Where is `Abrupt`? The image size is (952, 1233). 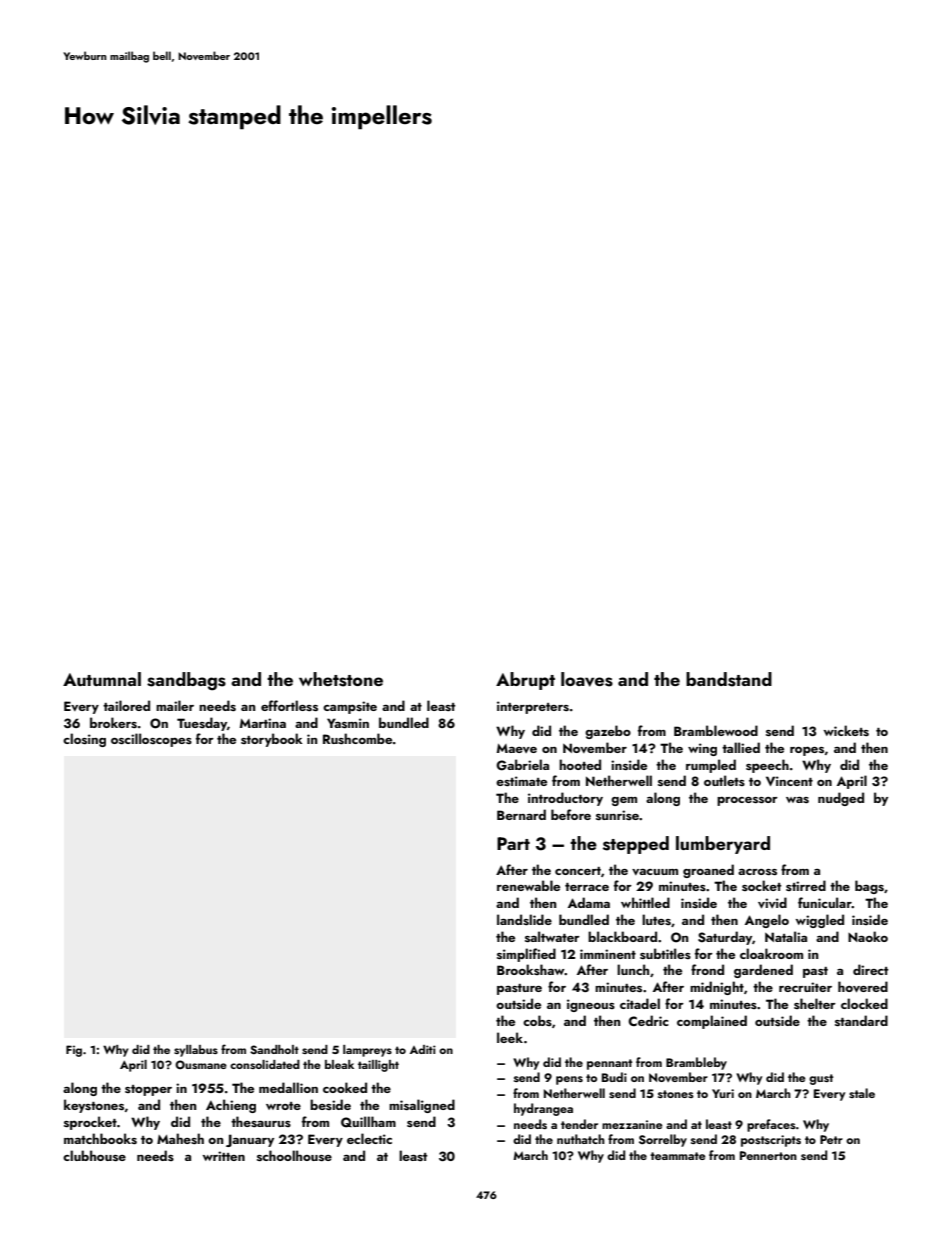
Abrupt is located at coordinates (525, 681).
